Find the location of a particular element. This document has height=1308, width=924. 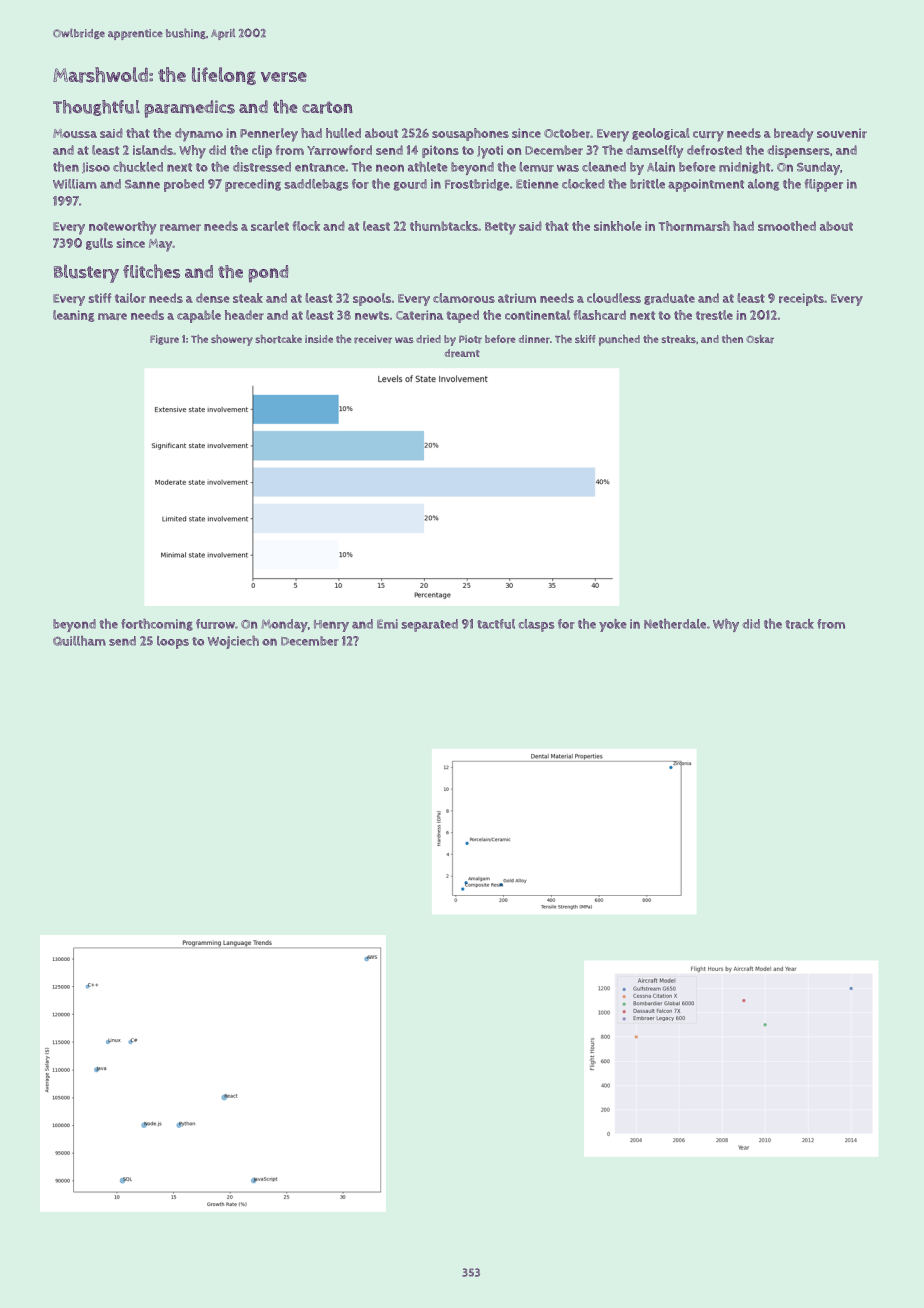

dreamt is located at coordinates (462, 353).
